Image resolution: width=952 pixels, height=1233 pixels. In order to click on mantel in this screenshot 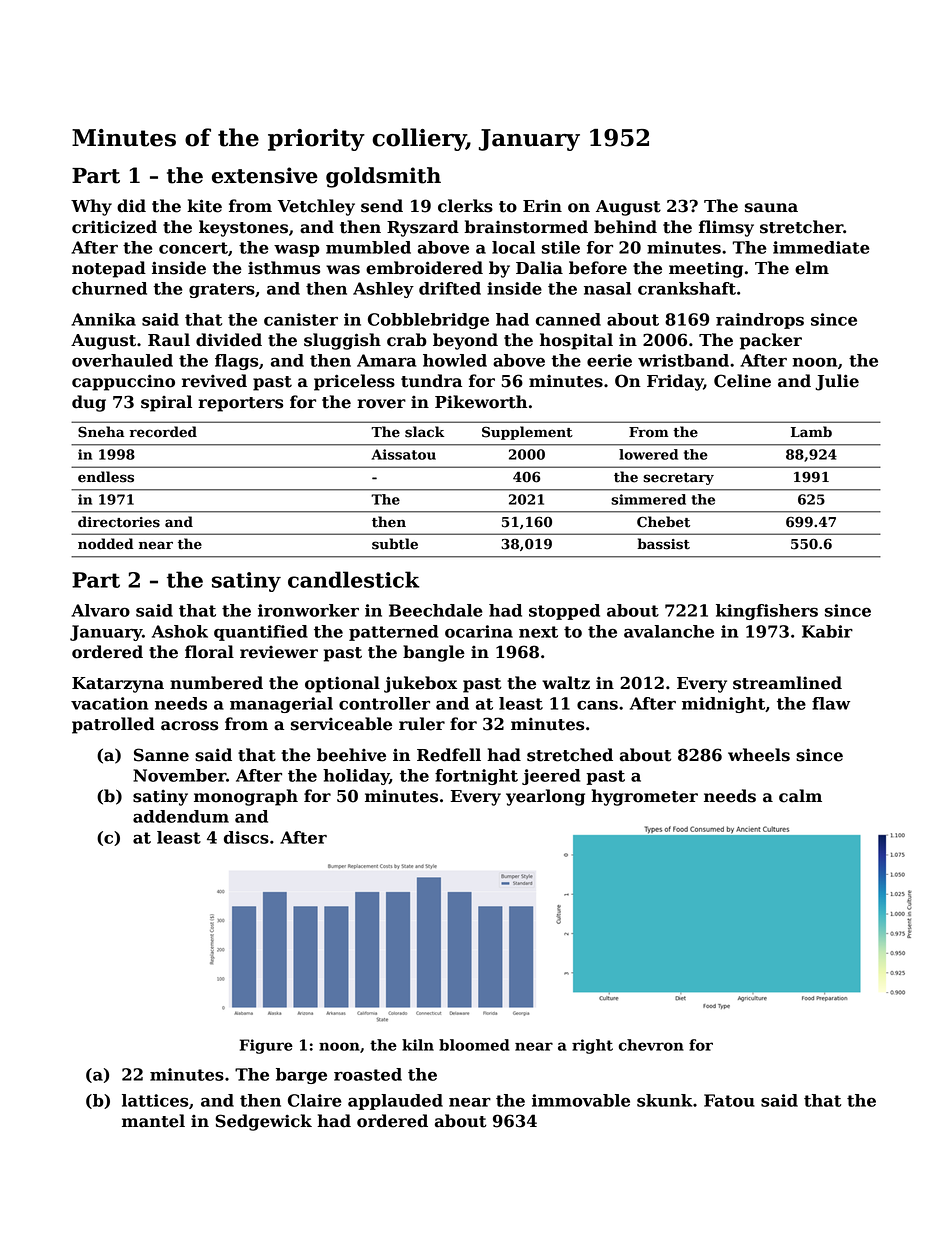, I will do `click(153, 1121)`.
